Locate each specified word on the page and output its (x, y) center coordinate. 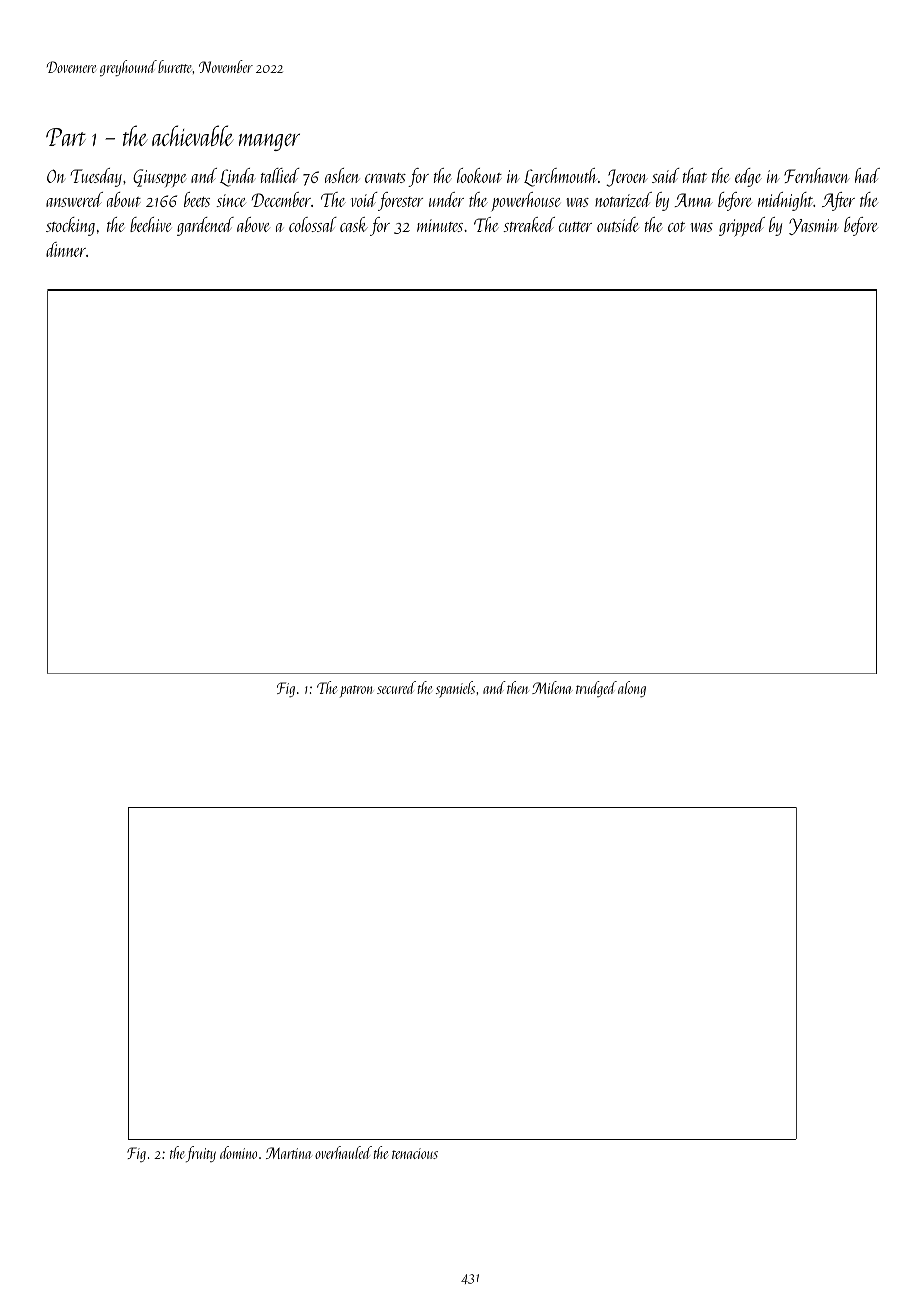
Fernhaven (817, 175)
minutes (440, 225)
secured (396, 687)
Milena (552, 687)
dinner (66, 249)
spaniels (455, 689)
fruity (201, 1154)
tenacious (415, 1153)
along (632, 689)
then (518, 687)
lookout (479, 175)
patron (356, 691)
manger (269, 142)
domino (238, 1152)
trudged (596, 689)
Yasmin (814, 226)
